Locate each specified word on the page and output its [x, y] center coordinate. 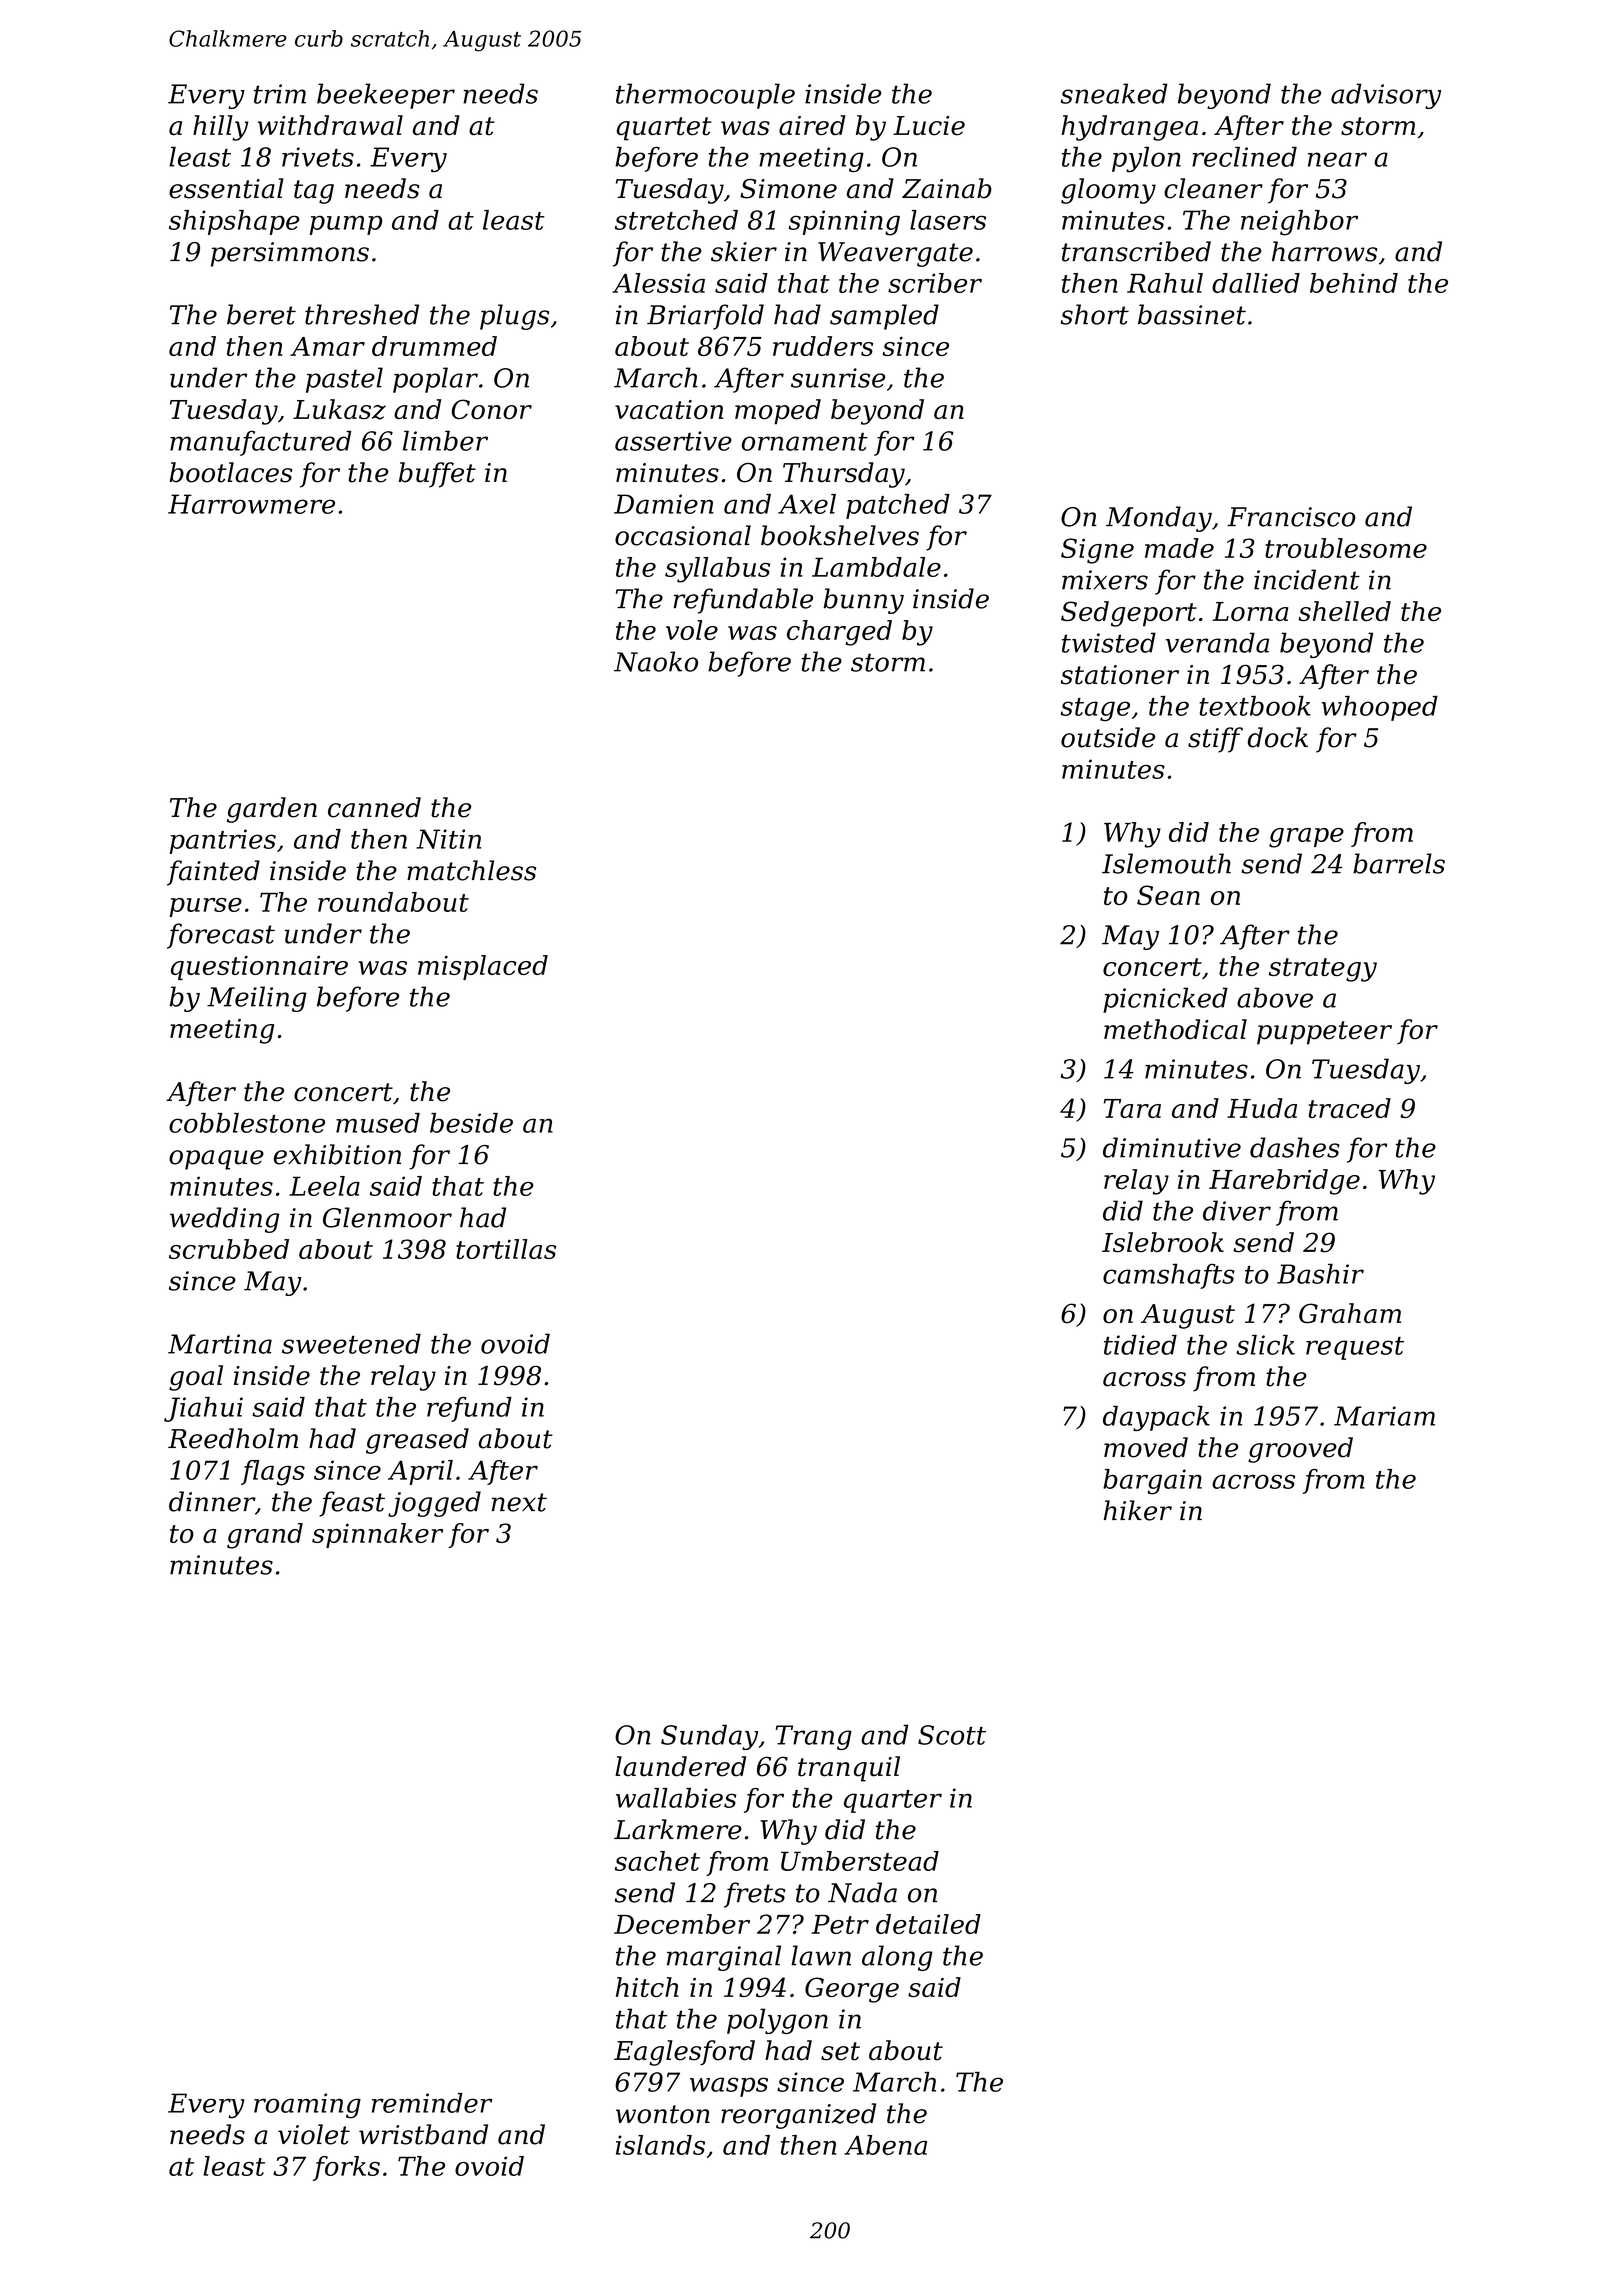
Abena [885, 2145]
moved [1146, 1447]
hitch [647, 1987]
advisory [1386, 96]
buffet [437, 475]
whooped [1380, 708]
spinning [844, 223]
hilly [221, 128]
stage [1095, 710]
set [840, 2051]
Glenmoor [387, 1217]
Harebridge [1284, 1182]
